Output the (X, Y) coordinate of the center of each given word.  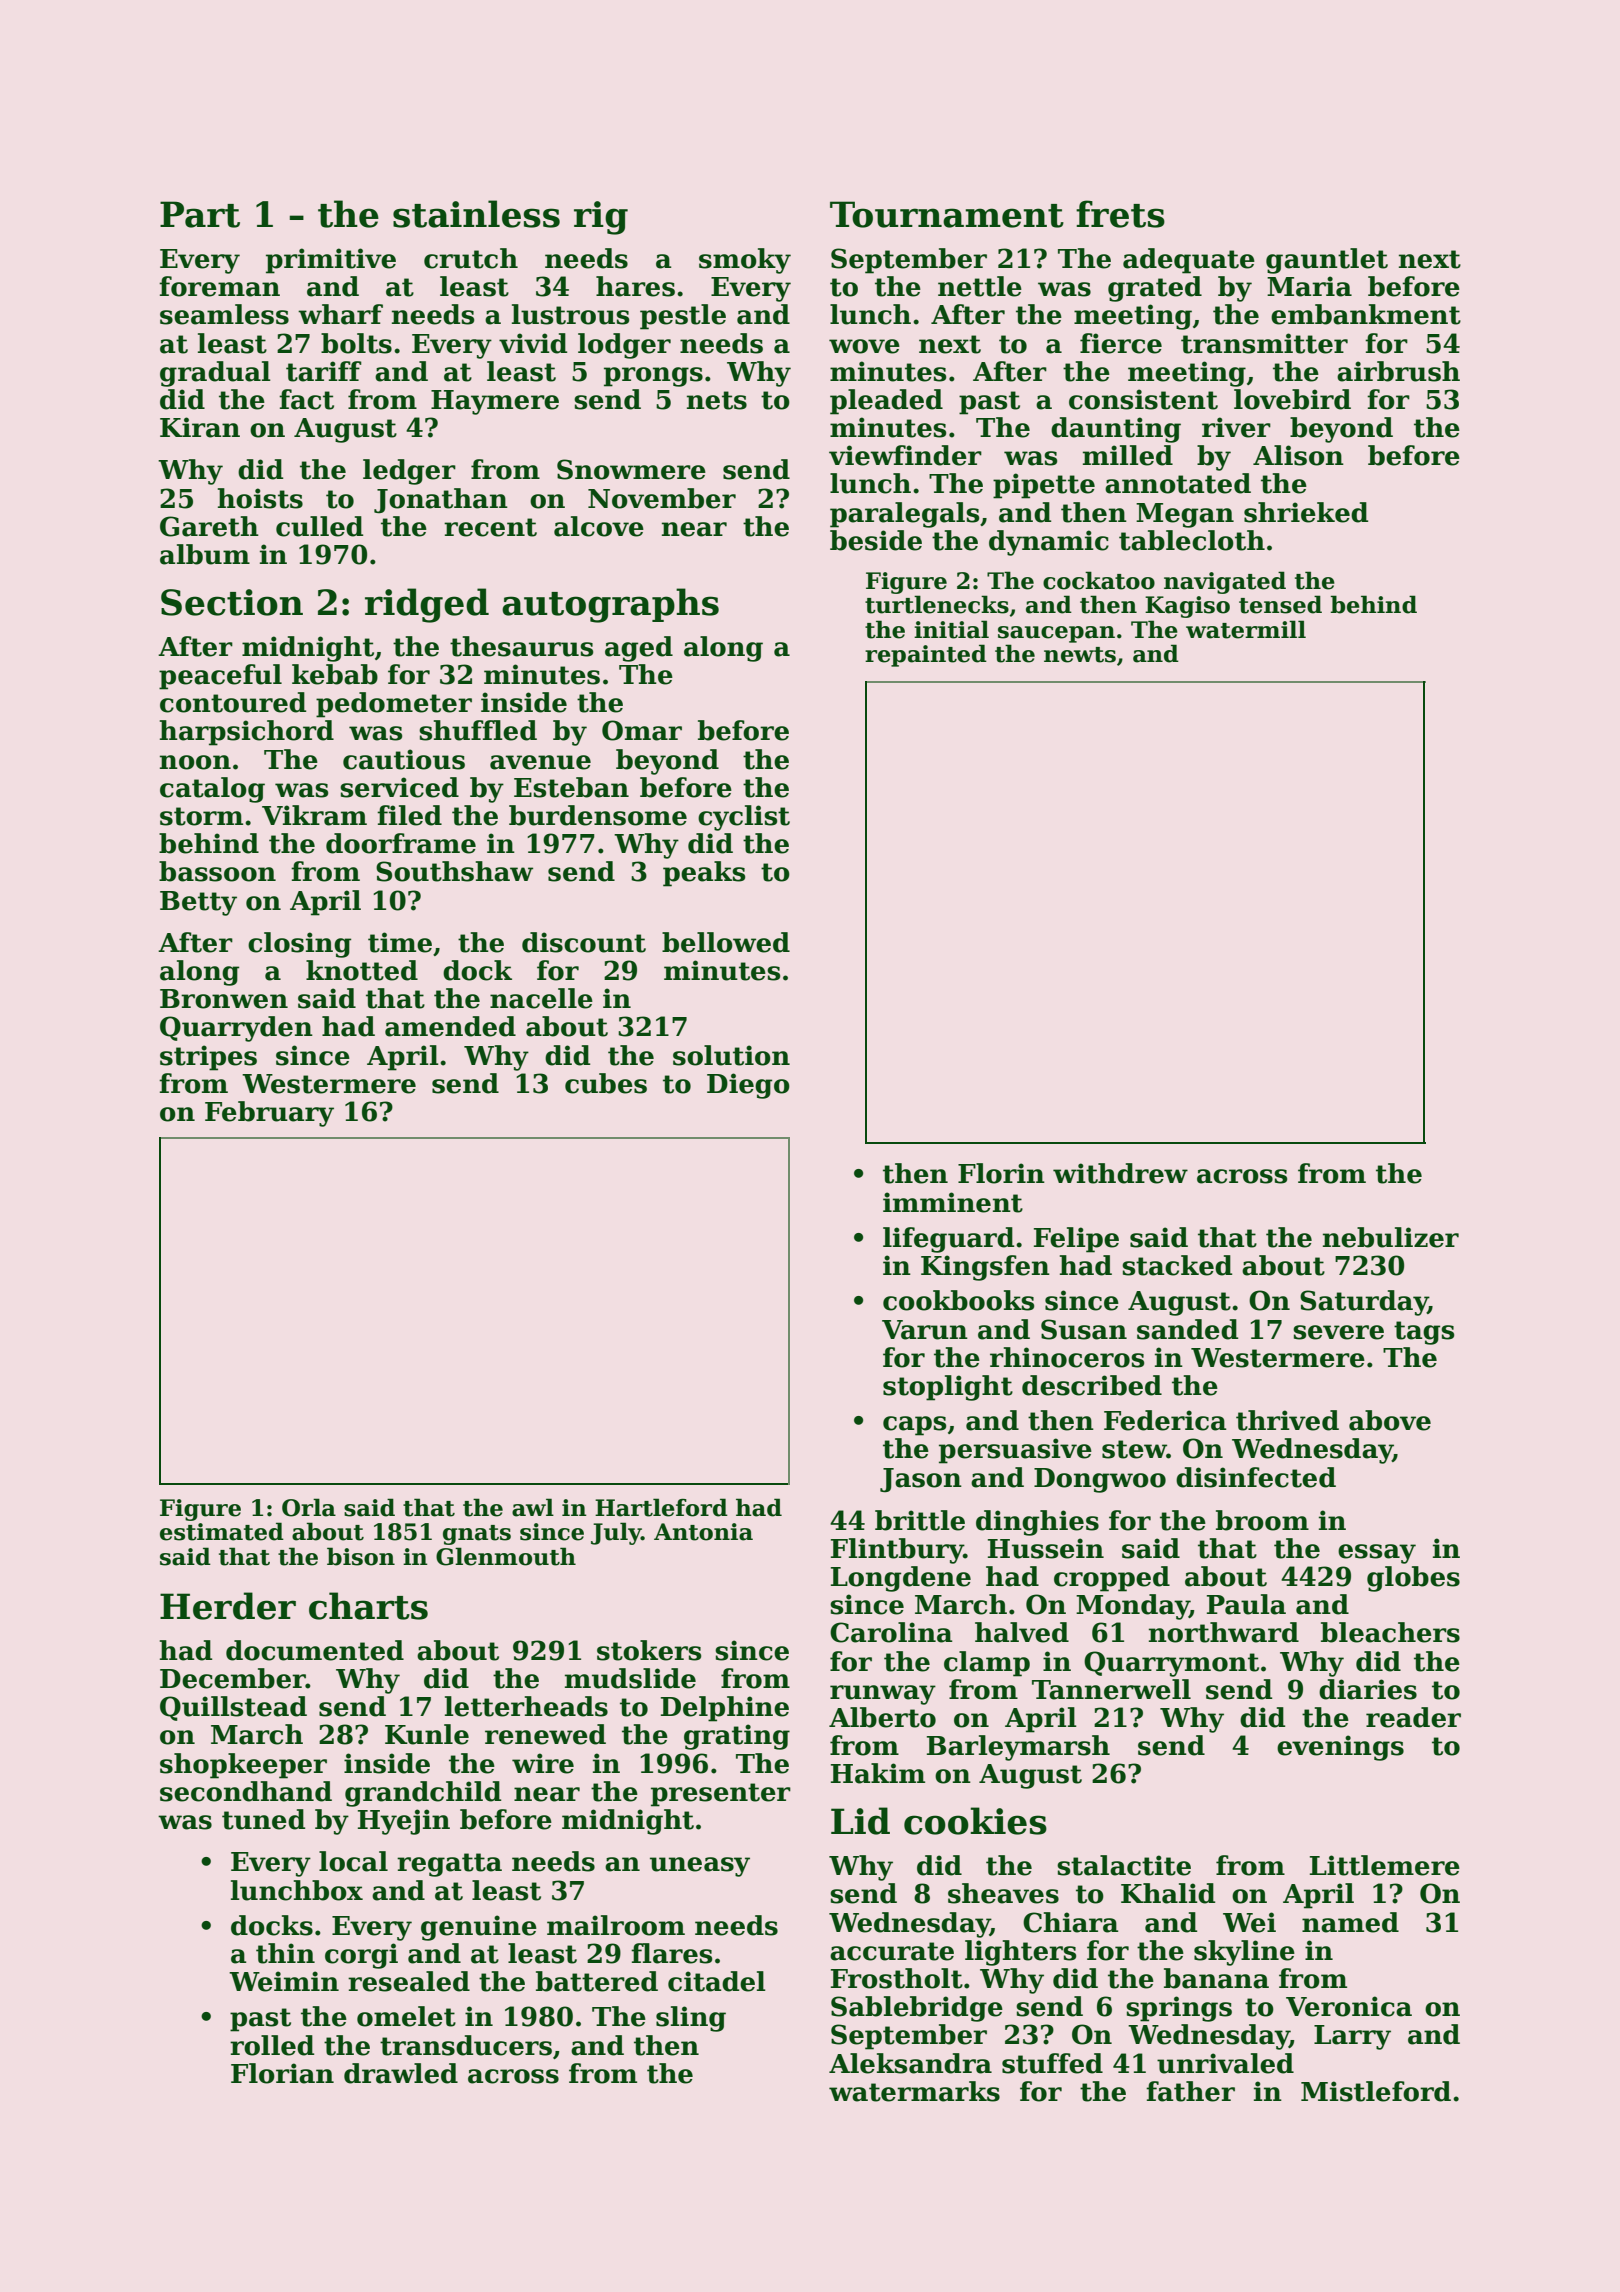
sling (691, 2019)
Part (200, 214)
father (1190, 2091)
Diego (748, 1086)
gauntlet (1327, 261)
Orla (309, 1507)
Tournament (947, 214)
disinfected (1256, 1477)
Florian (282, 2073)
